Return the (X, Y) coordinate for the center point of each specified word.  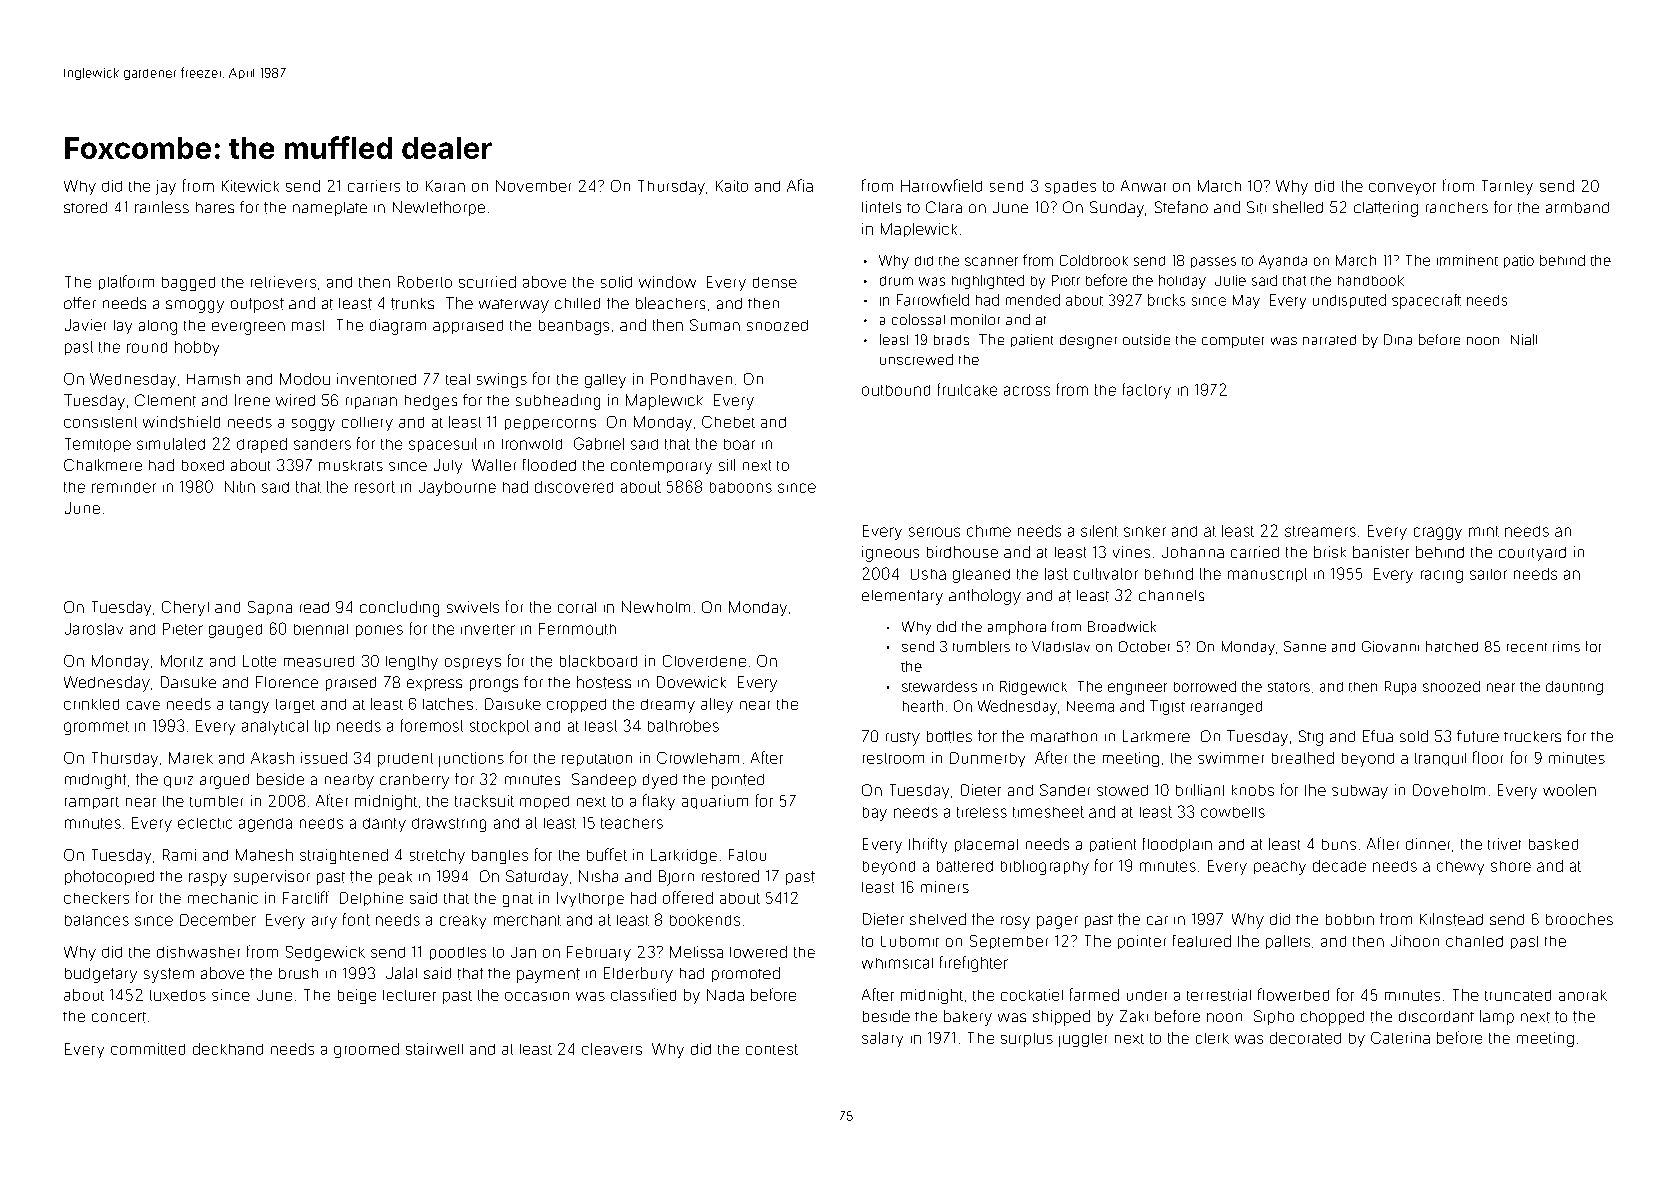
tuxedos (178, 995)
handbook (1371, 280)
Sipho (1274, 1017)
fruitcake (967, 389)
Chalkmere (103, 465)
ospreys (473, 664)
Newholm (656, 607)
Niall (1524, 339)
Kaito (732, 186)
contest (772, 1049)
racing (1442, 576)
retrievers (283, 282)
